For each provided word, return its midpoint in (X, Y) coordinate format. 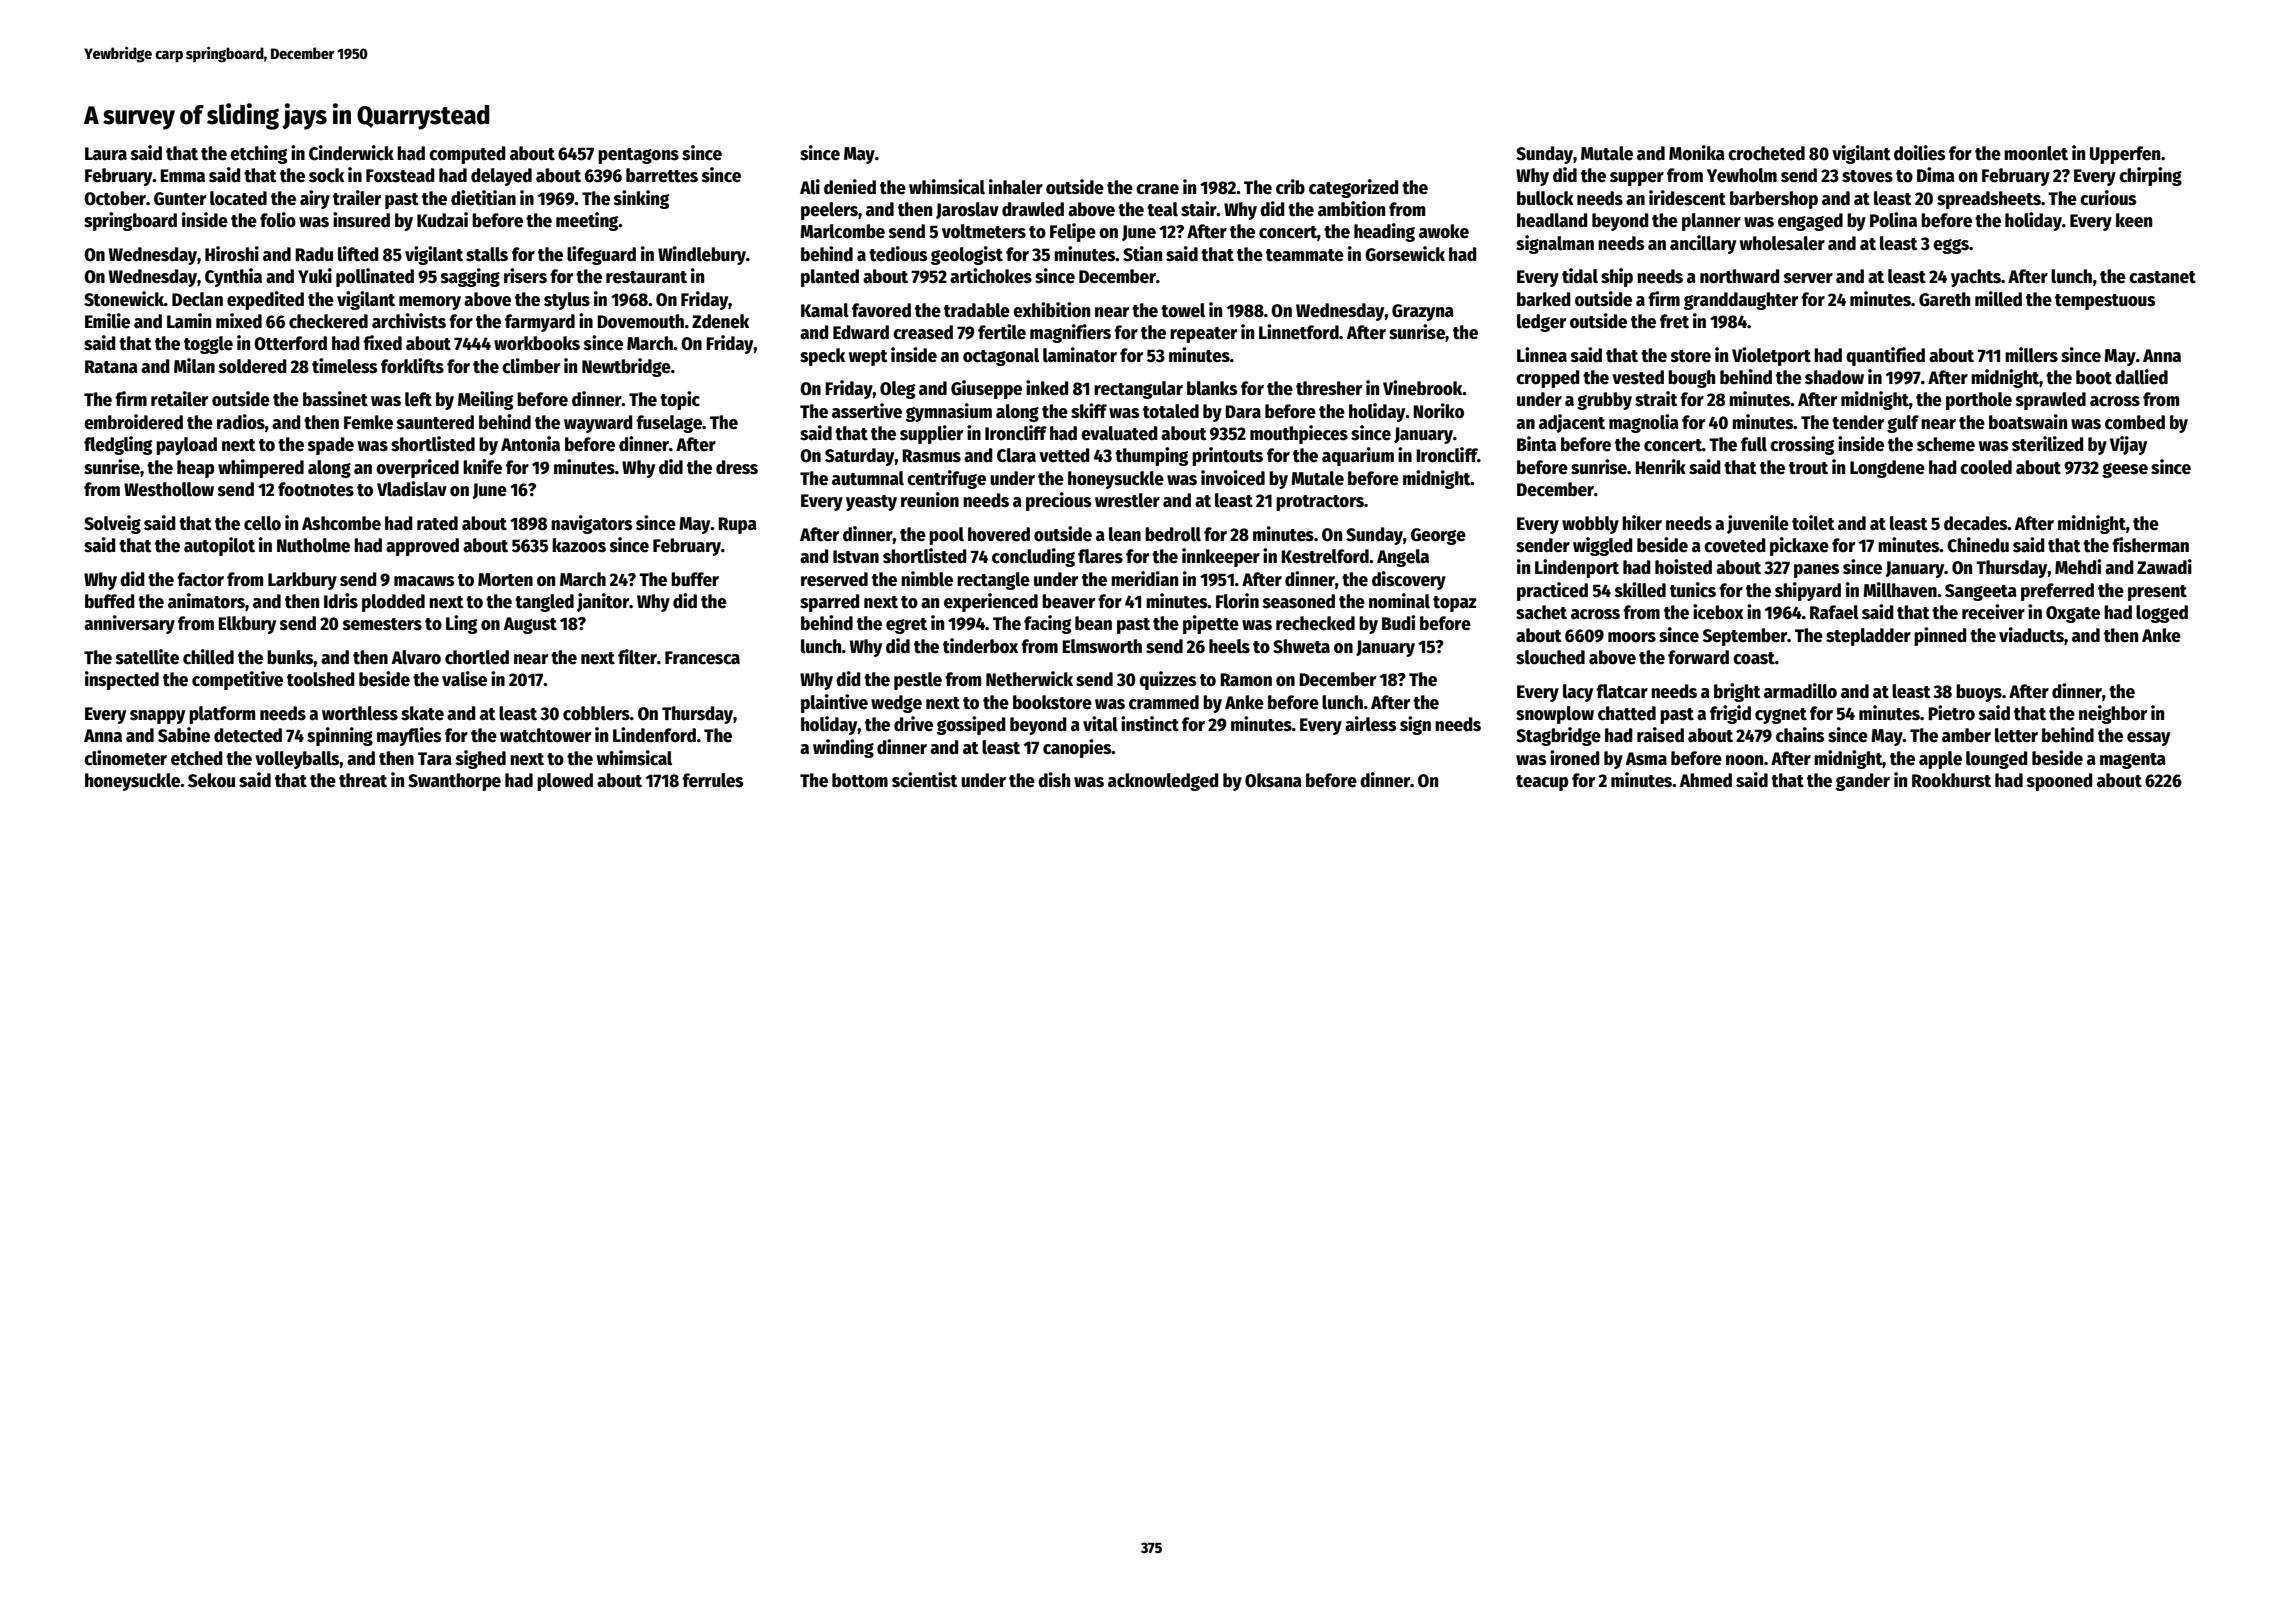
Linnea (1542, 355)
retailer (179, 399)
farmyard (540, 323)
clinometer (125, 758)
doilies (1919, 153)
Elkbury (247, 625)
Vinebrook (1423, 388)
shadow (1834, 377)
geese (2125, 470)
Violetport (1771, 356)
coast (1754, 658)
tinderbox (980, 646)
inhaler (1016, 187)
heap (195, 469)
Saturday (860, 457)
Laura (106, 154)
